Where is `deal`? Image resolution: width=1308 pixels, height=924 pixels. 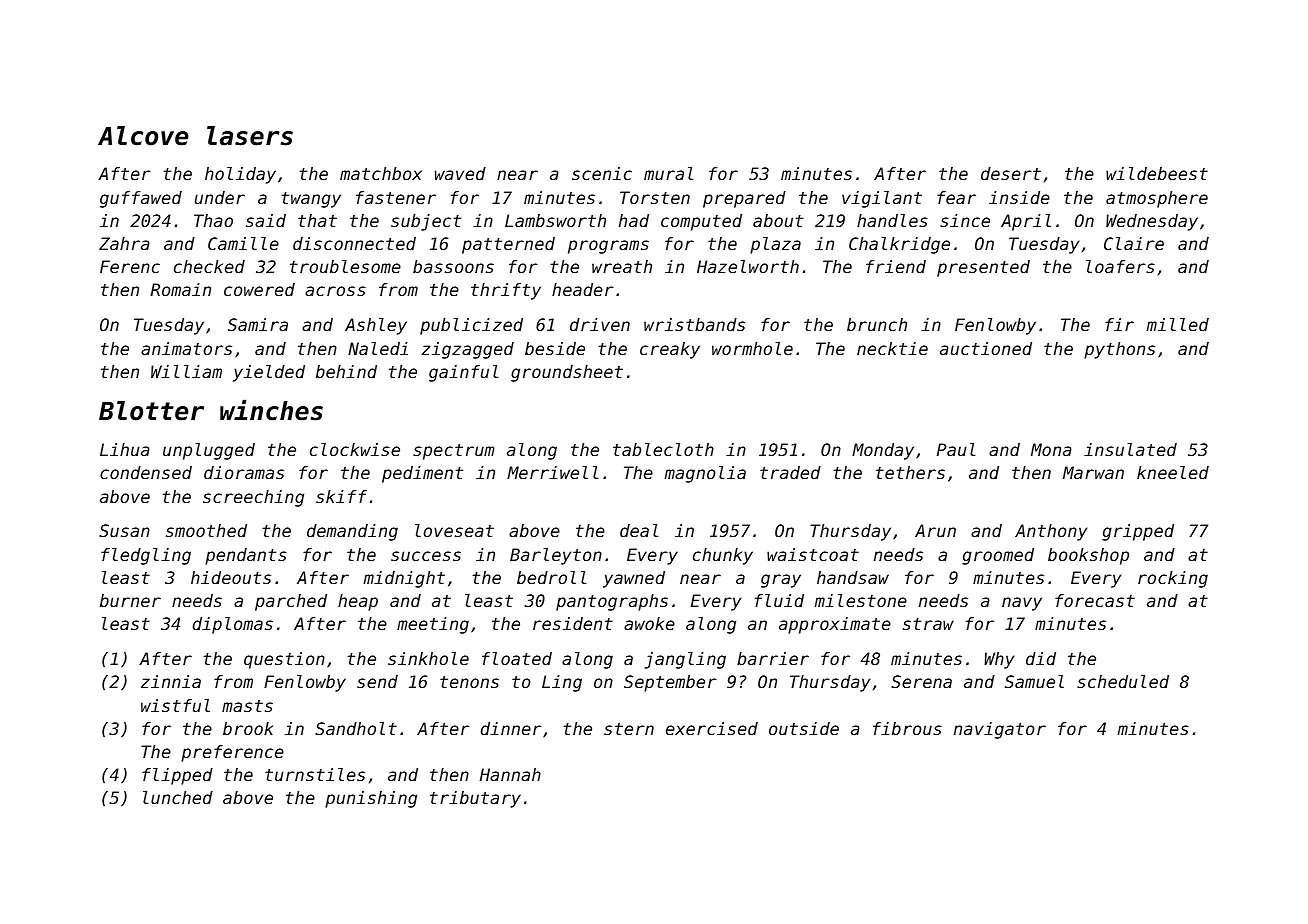 deal is located at coordinates (639, 530).
